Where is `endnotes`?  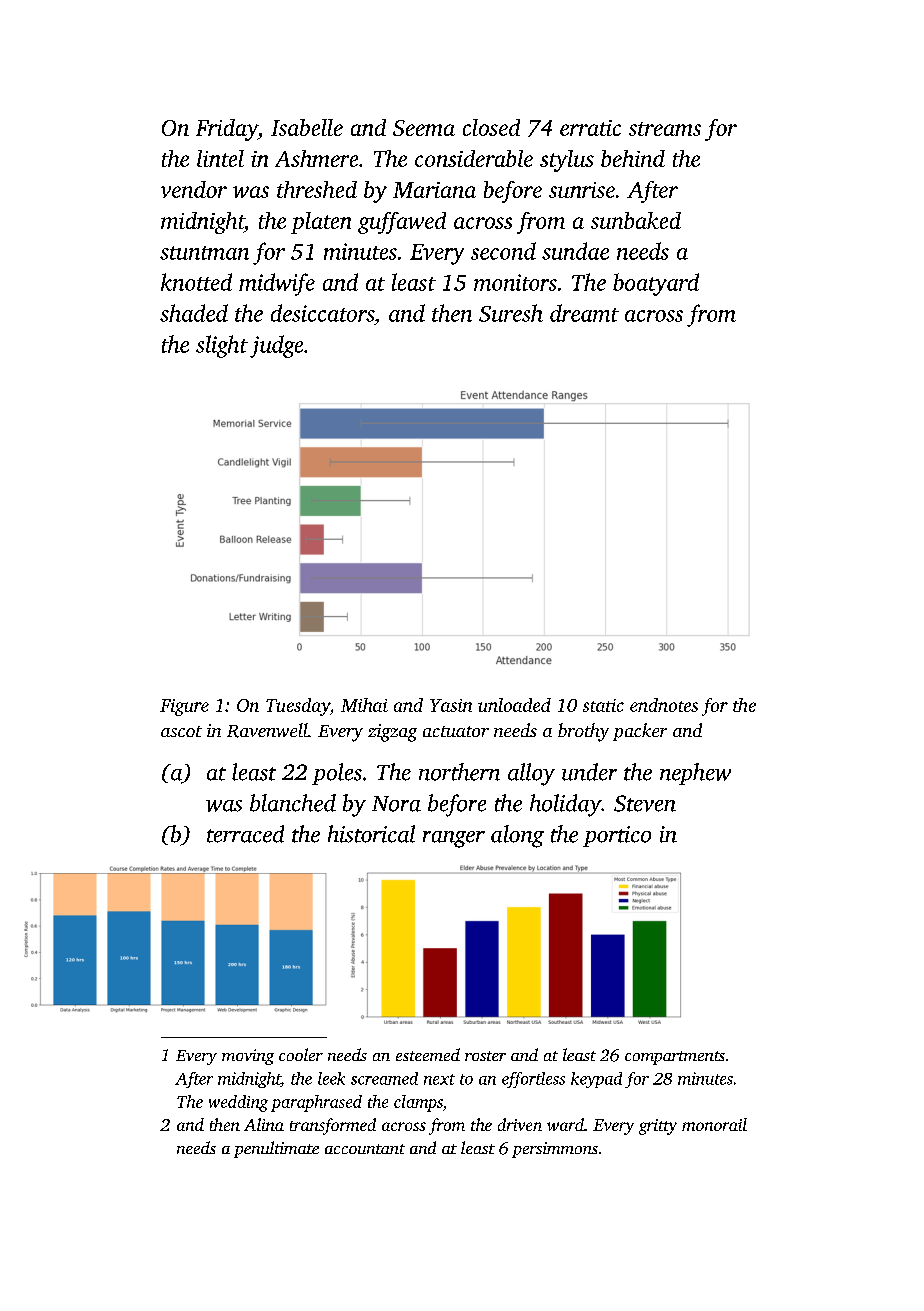
endnotes is located at coordinates (664, 705).
